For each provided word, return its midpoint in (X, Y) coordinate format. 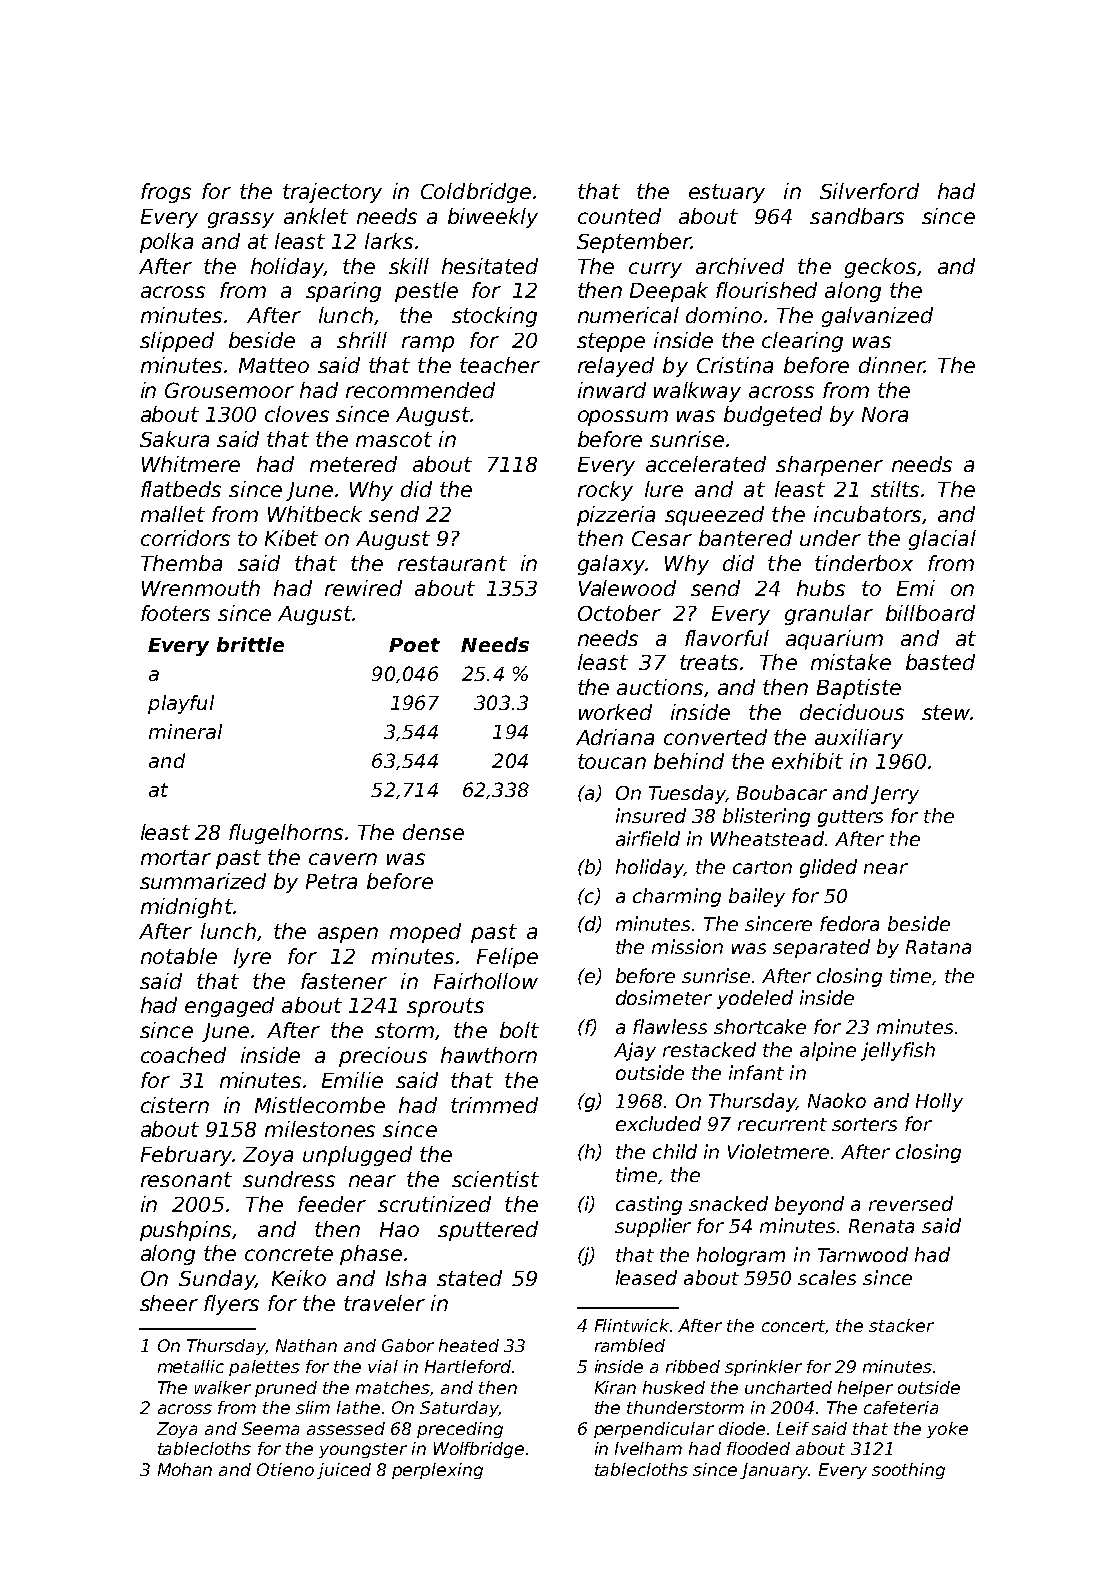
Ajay (635, 1051)
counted (619, 216)
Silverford (869, 191)
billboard (930, 613)
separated (821, 948)
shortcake (760, 1026)
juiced (344, 1471)
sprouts (445, 1007)
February (186, 1156)
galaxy (611, 565)
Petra (331, 881)
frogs (166, 193)
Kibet (291, 538)
